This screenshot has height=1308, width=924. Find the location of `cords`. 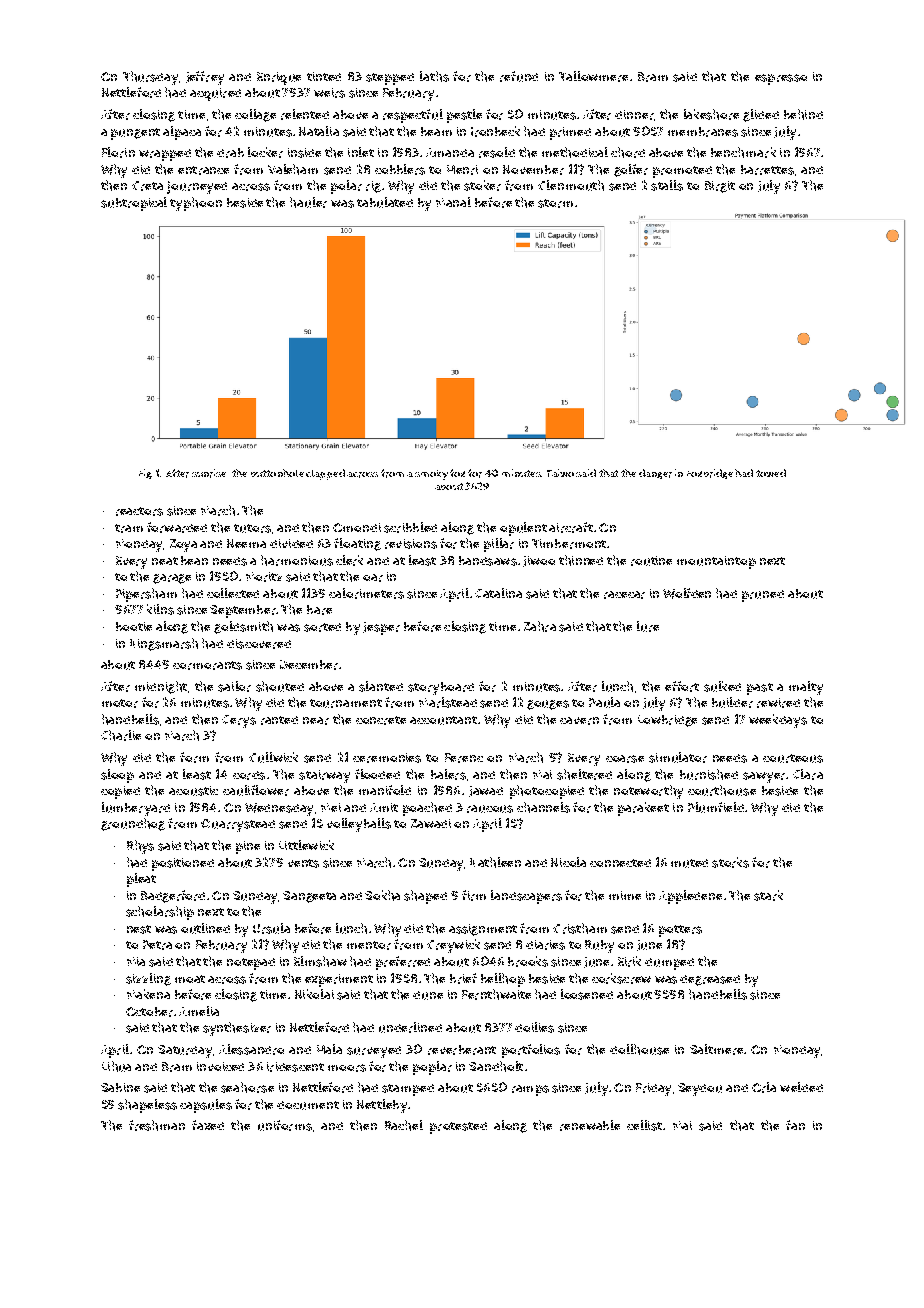

cords is located at coordinates (249, 775).
